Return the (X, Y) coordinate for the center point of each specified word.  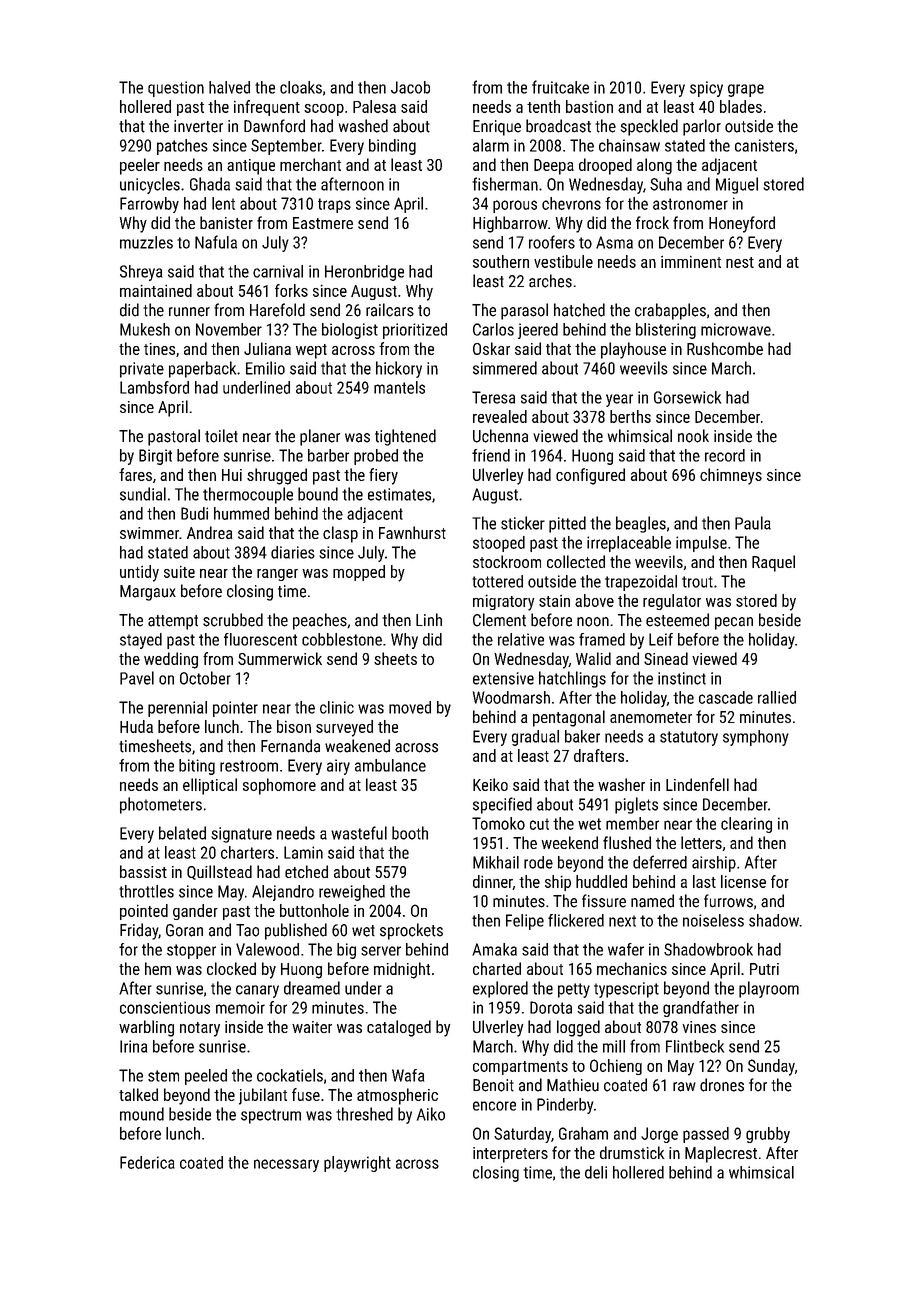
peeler (140, 166)
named (652, 901)
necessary (286, 1165)
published (296, 931)
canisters (764, 145)
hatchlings (572, 679)
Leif (661, 639)
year (619, 400)
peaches (320, 621)
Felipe (525, 922)
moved (410, 707)
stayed (141, 641)
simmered (505, 368)
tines (159, 349)
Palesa (374, 106)
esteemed (677, 620)
